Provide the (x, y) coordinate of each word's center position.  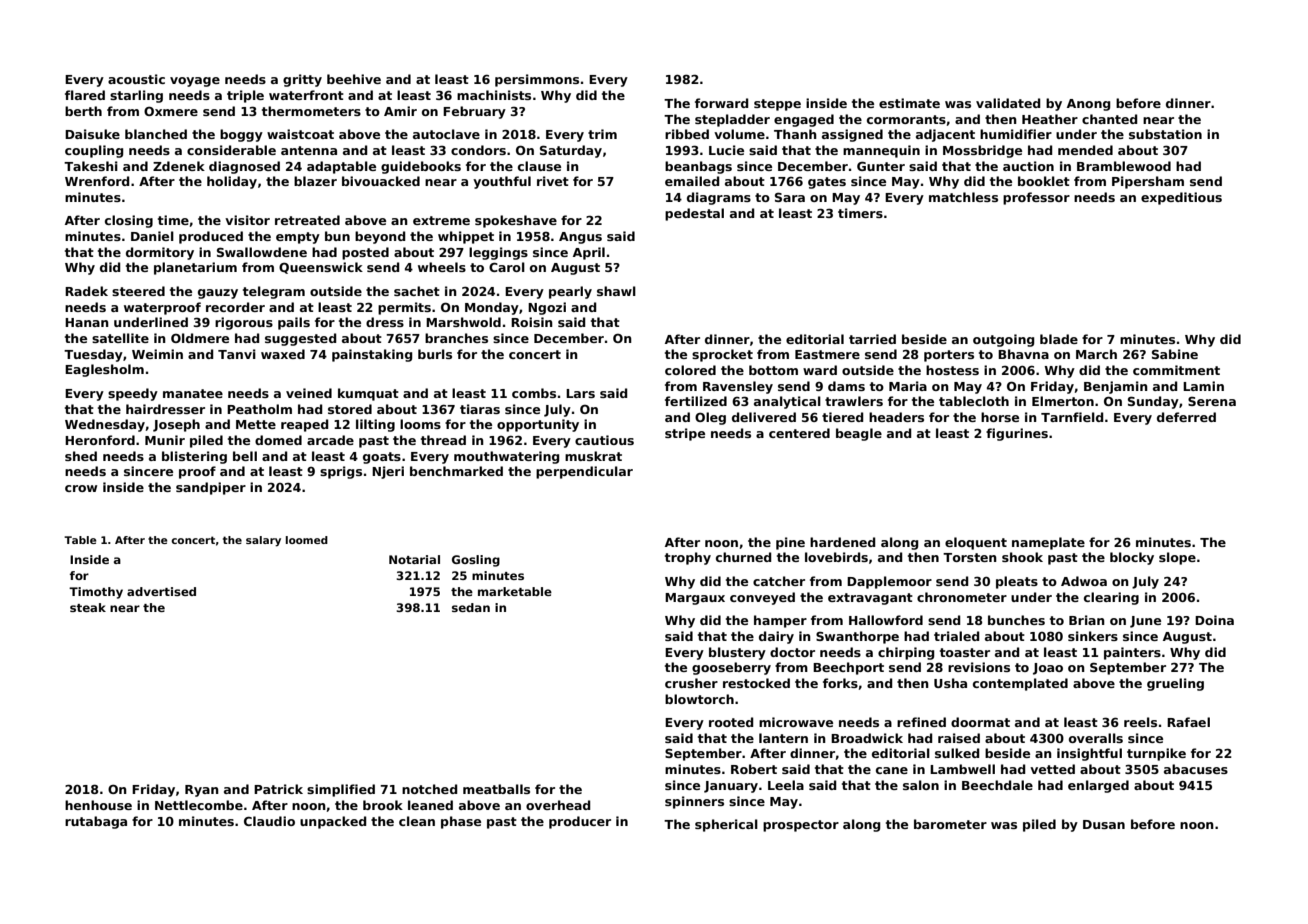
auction (1028, 166)
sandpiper (211, 488)
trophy (688, 558)
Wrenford (97, 181)
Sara (790, 197)
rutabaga (96, 822)
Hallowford (886, 620)
